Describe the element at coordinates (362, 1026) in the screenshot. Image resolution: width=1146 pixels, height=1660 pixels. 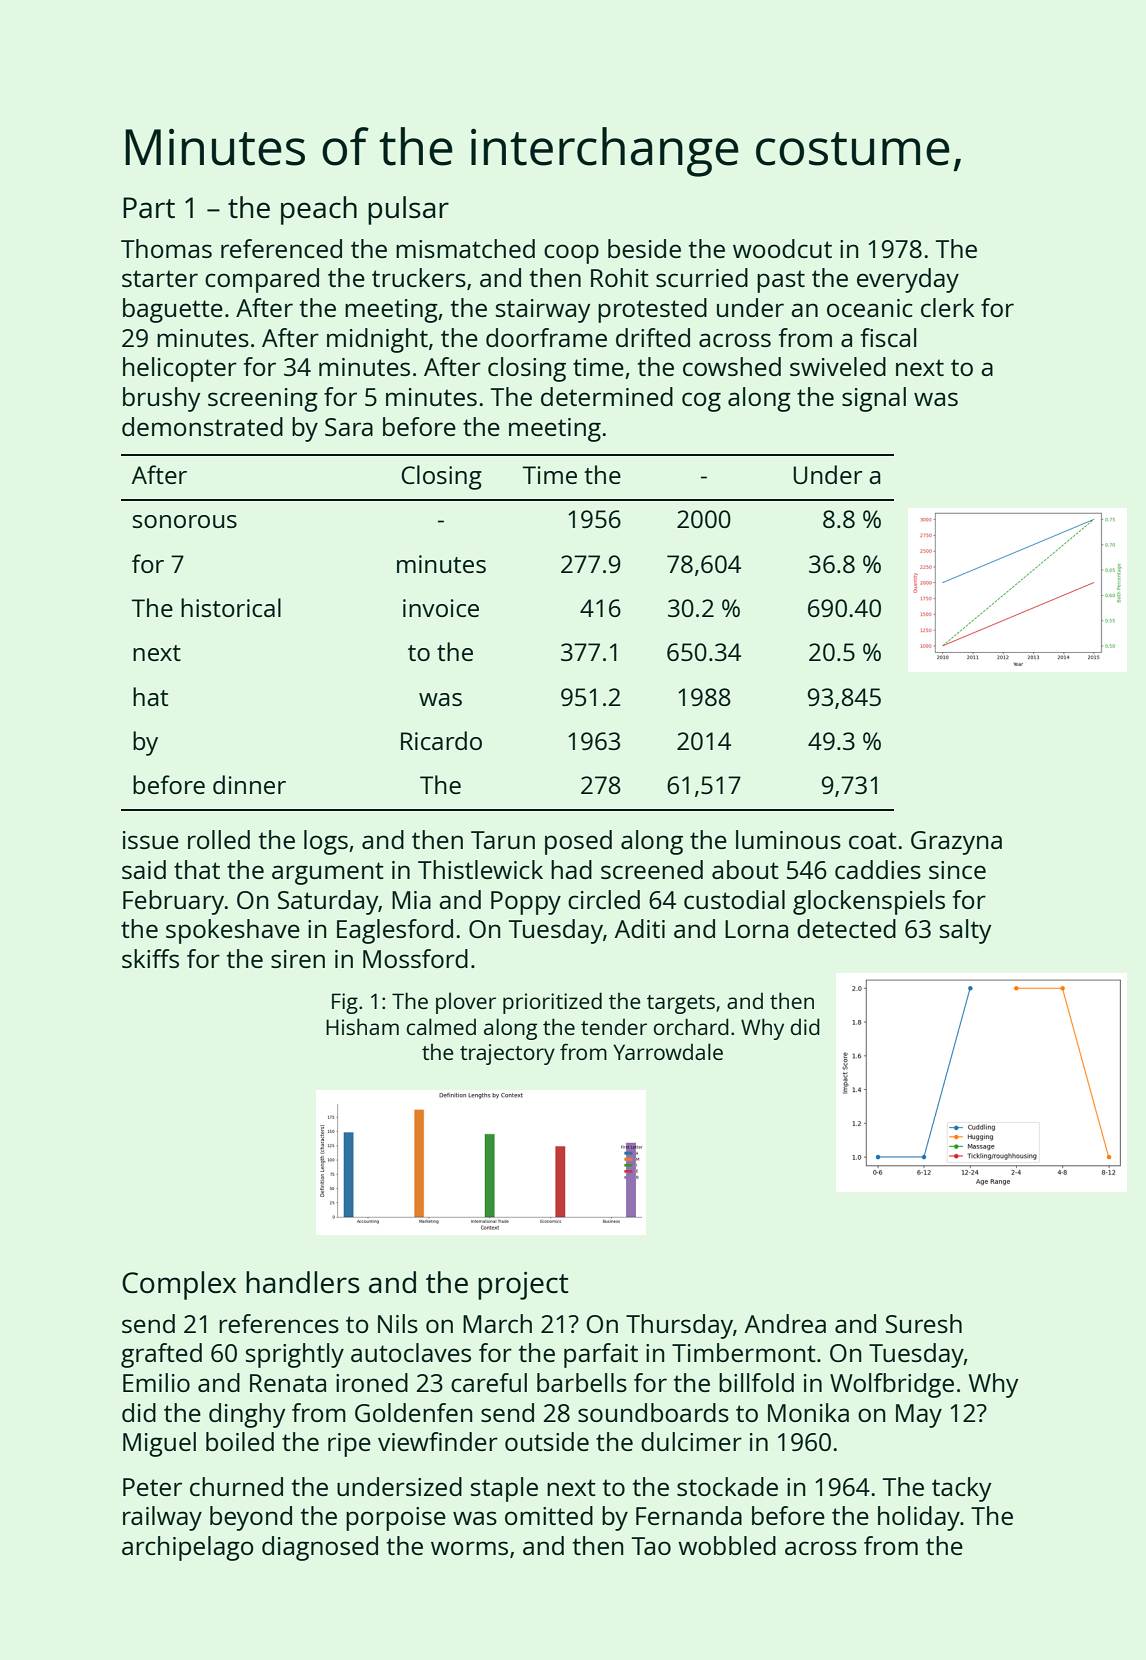
I see `Hisham` at that location.
